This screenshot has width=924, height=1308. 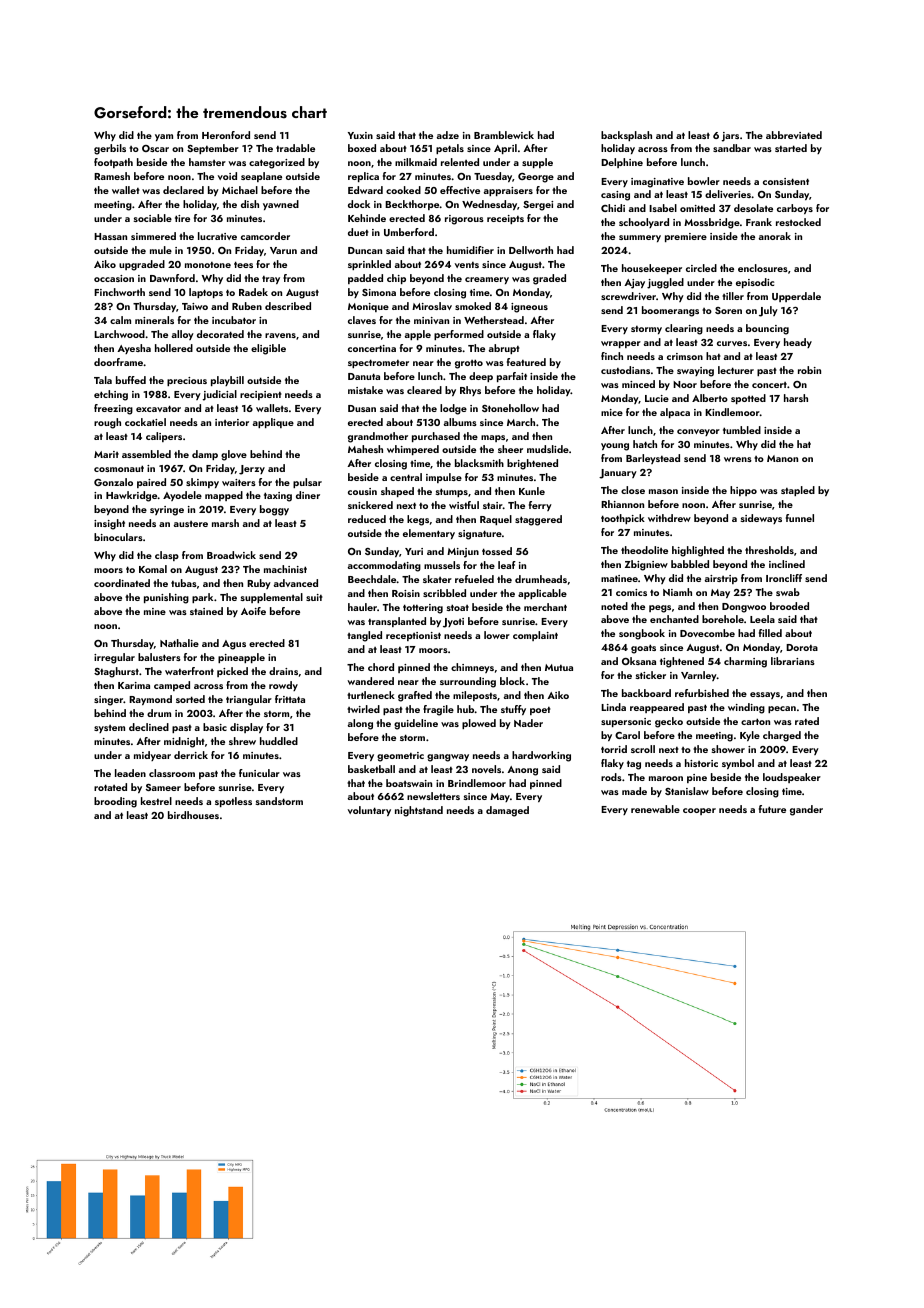 What do you see at coordinates (363, 177) in the screenshot?
I see `replica` at bounding box center [363, 177].
